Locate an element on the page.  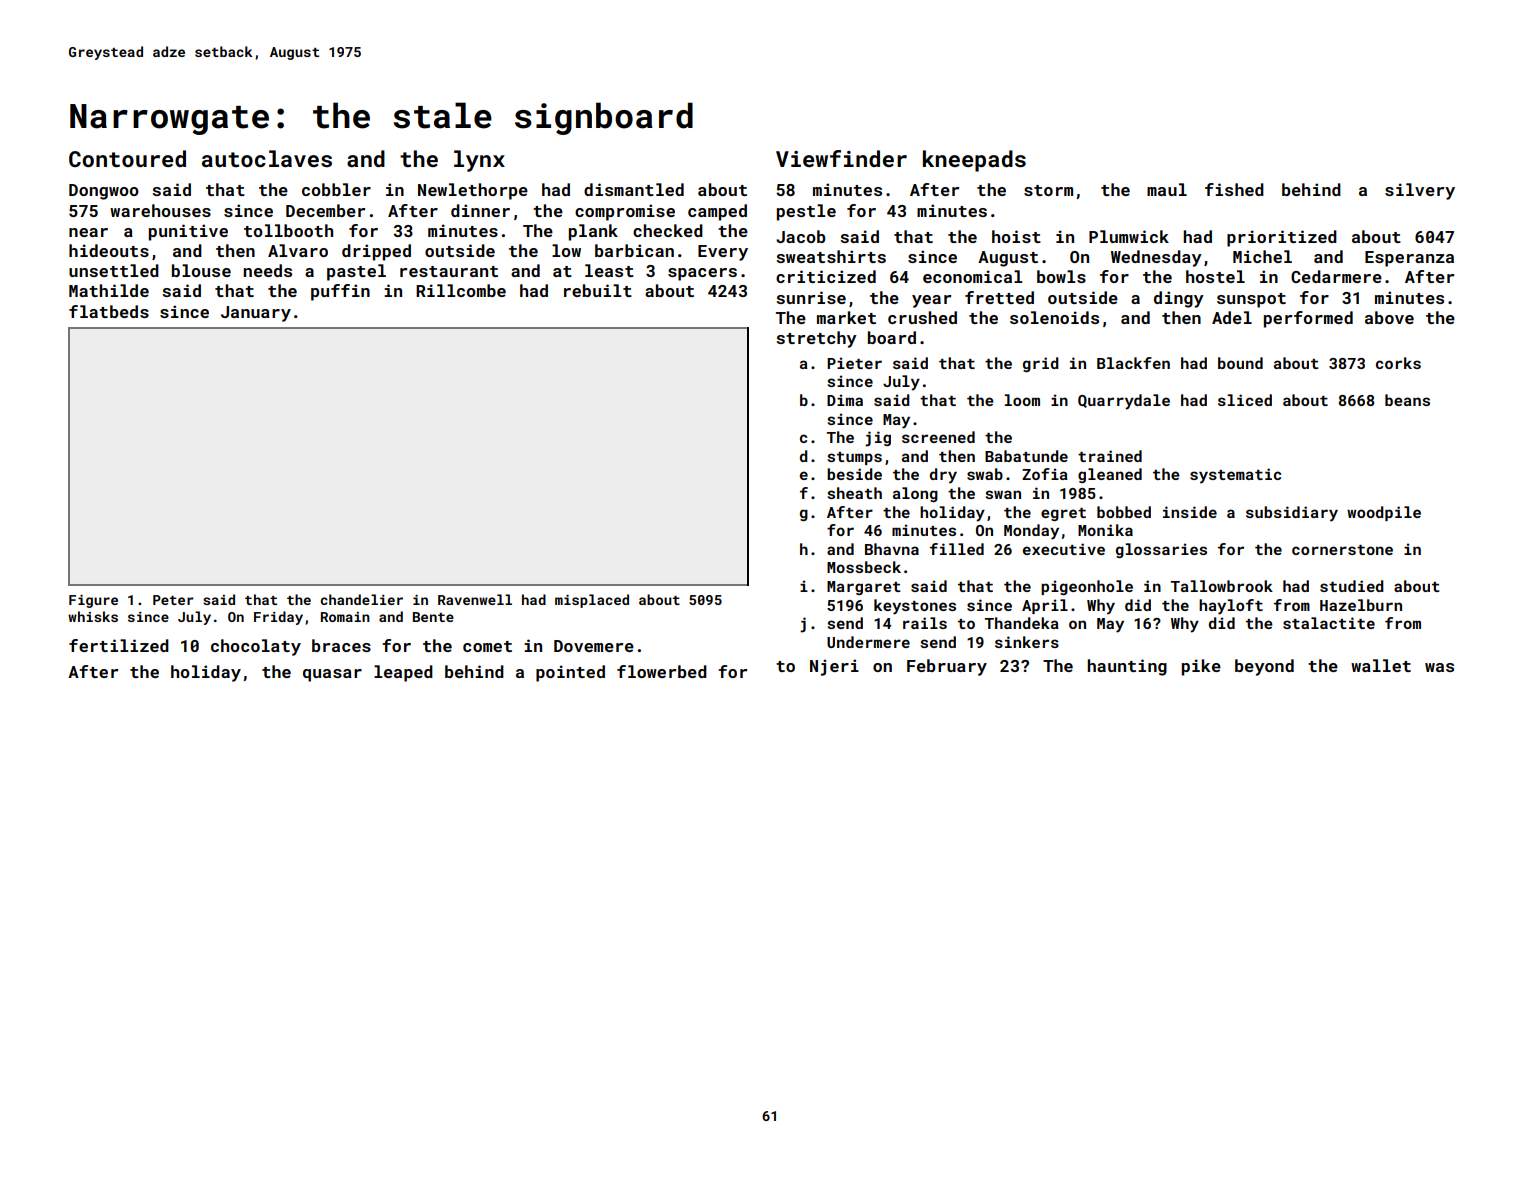
Bhavna is located at coordinates (892, 549).
